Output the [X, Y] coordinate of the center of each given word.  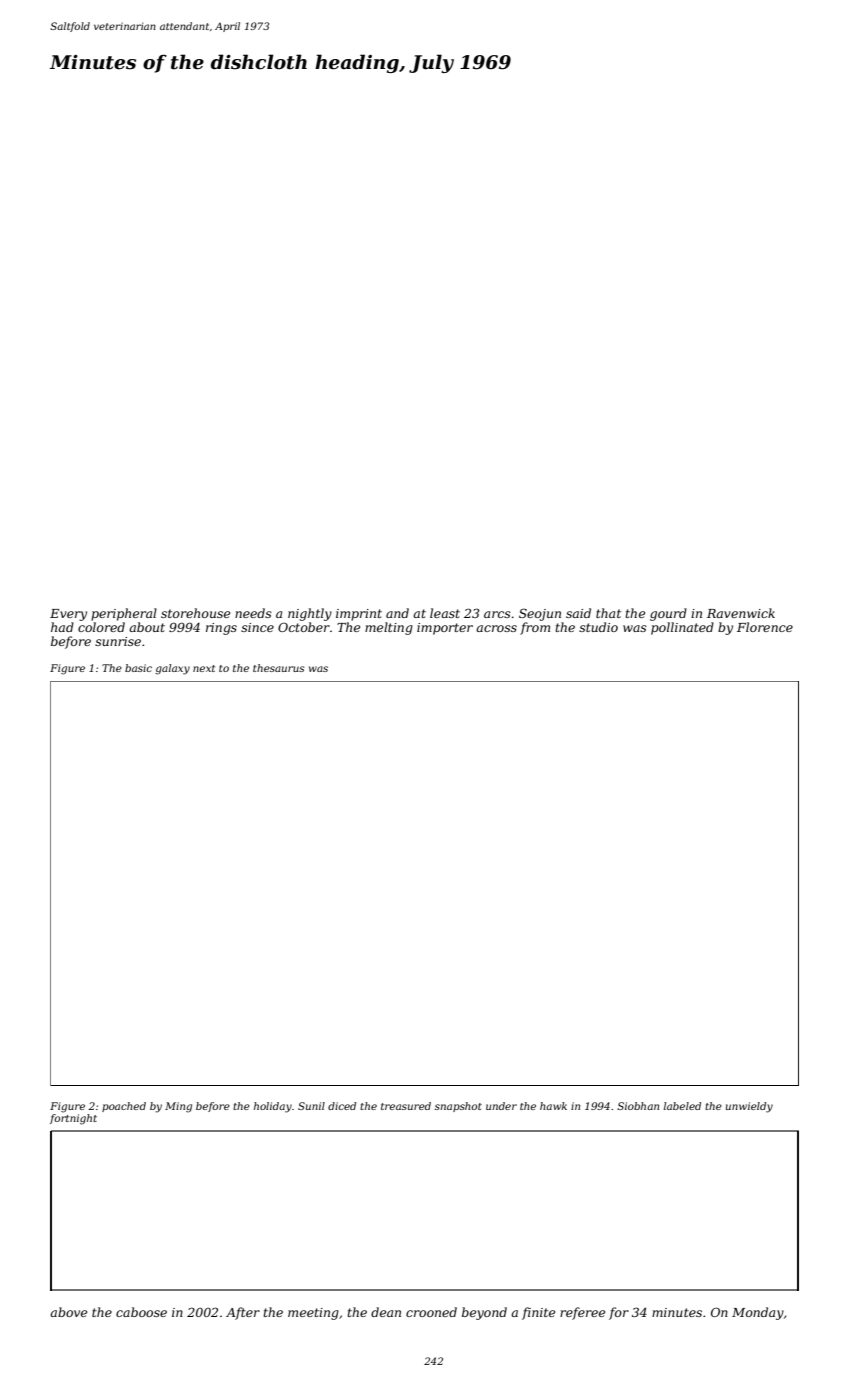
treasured [406, 1106]
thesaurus [279, 668]
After [243, 1313]
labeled [682, 1106]
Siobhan [638, 1106]
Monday [758, 1313]
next [204, 668]
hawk [553, 1106]
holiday [273, 1107]
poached [124, 1107]
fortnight [73, 1119]
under [501, 1106]
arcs [497, 614]
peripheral [124, 614]
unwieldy [749, 1107]
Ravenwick [741, 613]
